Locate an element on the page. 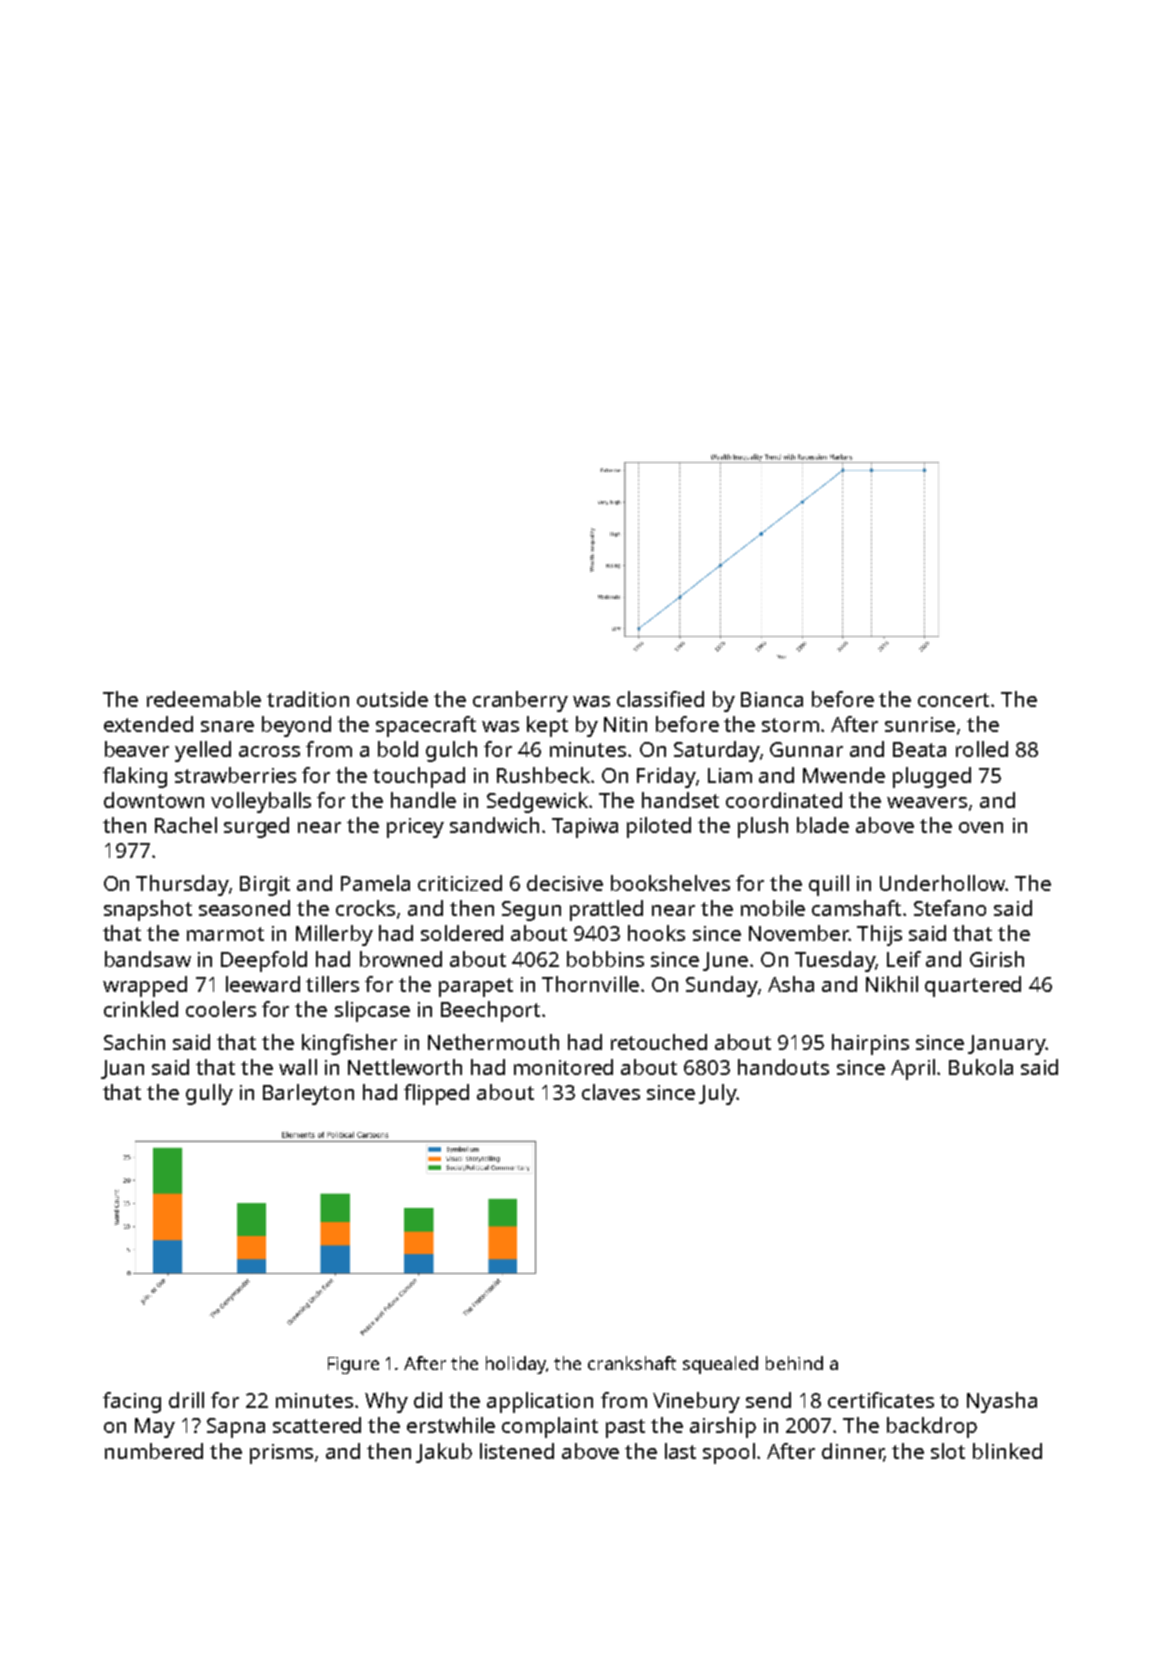 The height and width of the page is (1654, 1165). Tapiwa is located at coordinates (585, 828).
